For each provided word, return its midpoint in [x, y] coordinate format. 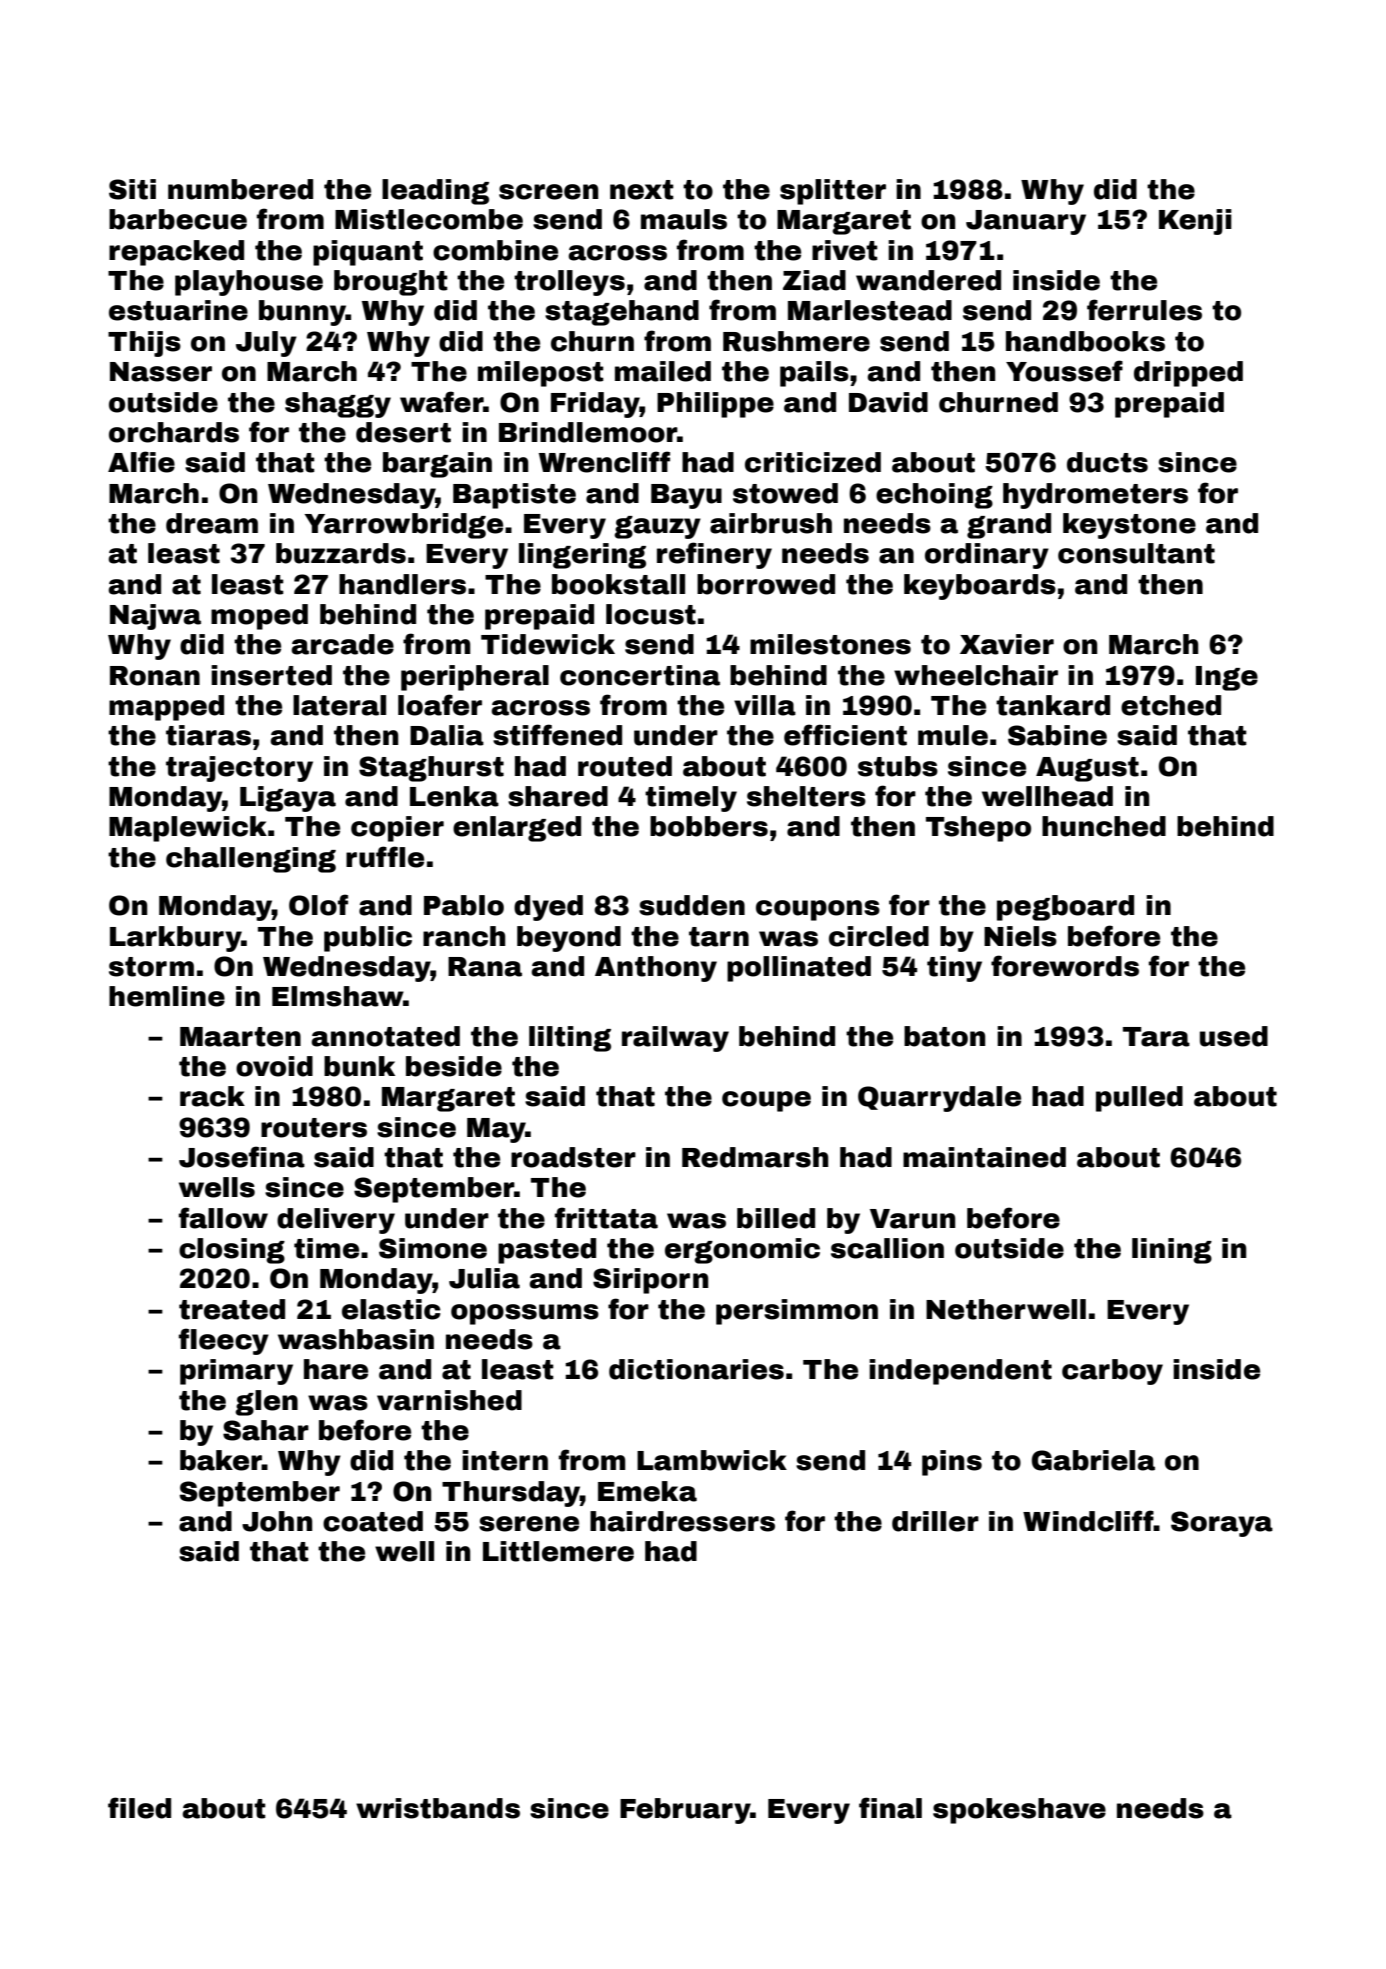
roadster [573, 1157]
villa [765, 705]
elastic [391, 1309]
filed [139, 1808]
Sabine [1057, 735]
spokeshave [1019, 1811]
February [685, 1811]
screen [548, 192]
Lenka [454, 796]
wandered [928, 280]
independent [960, 1372]
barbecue [178, 219]
